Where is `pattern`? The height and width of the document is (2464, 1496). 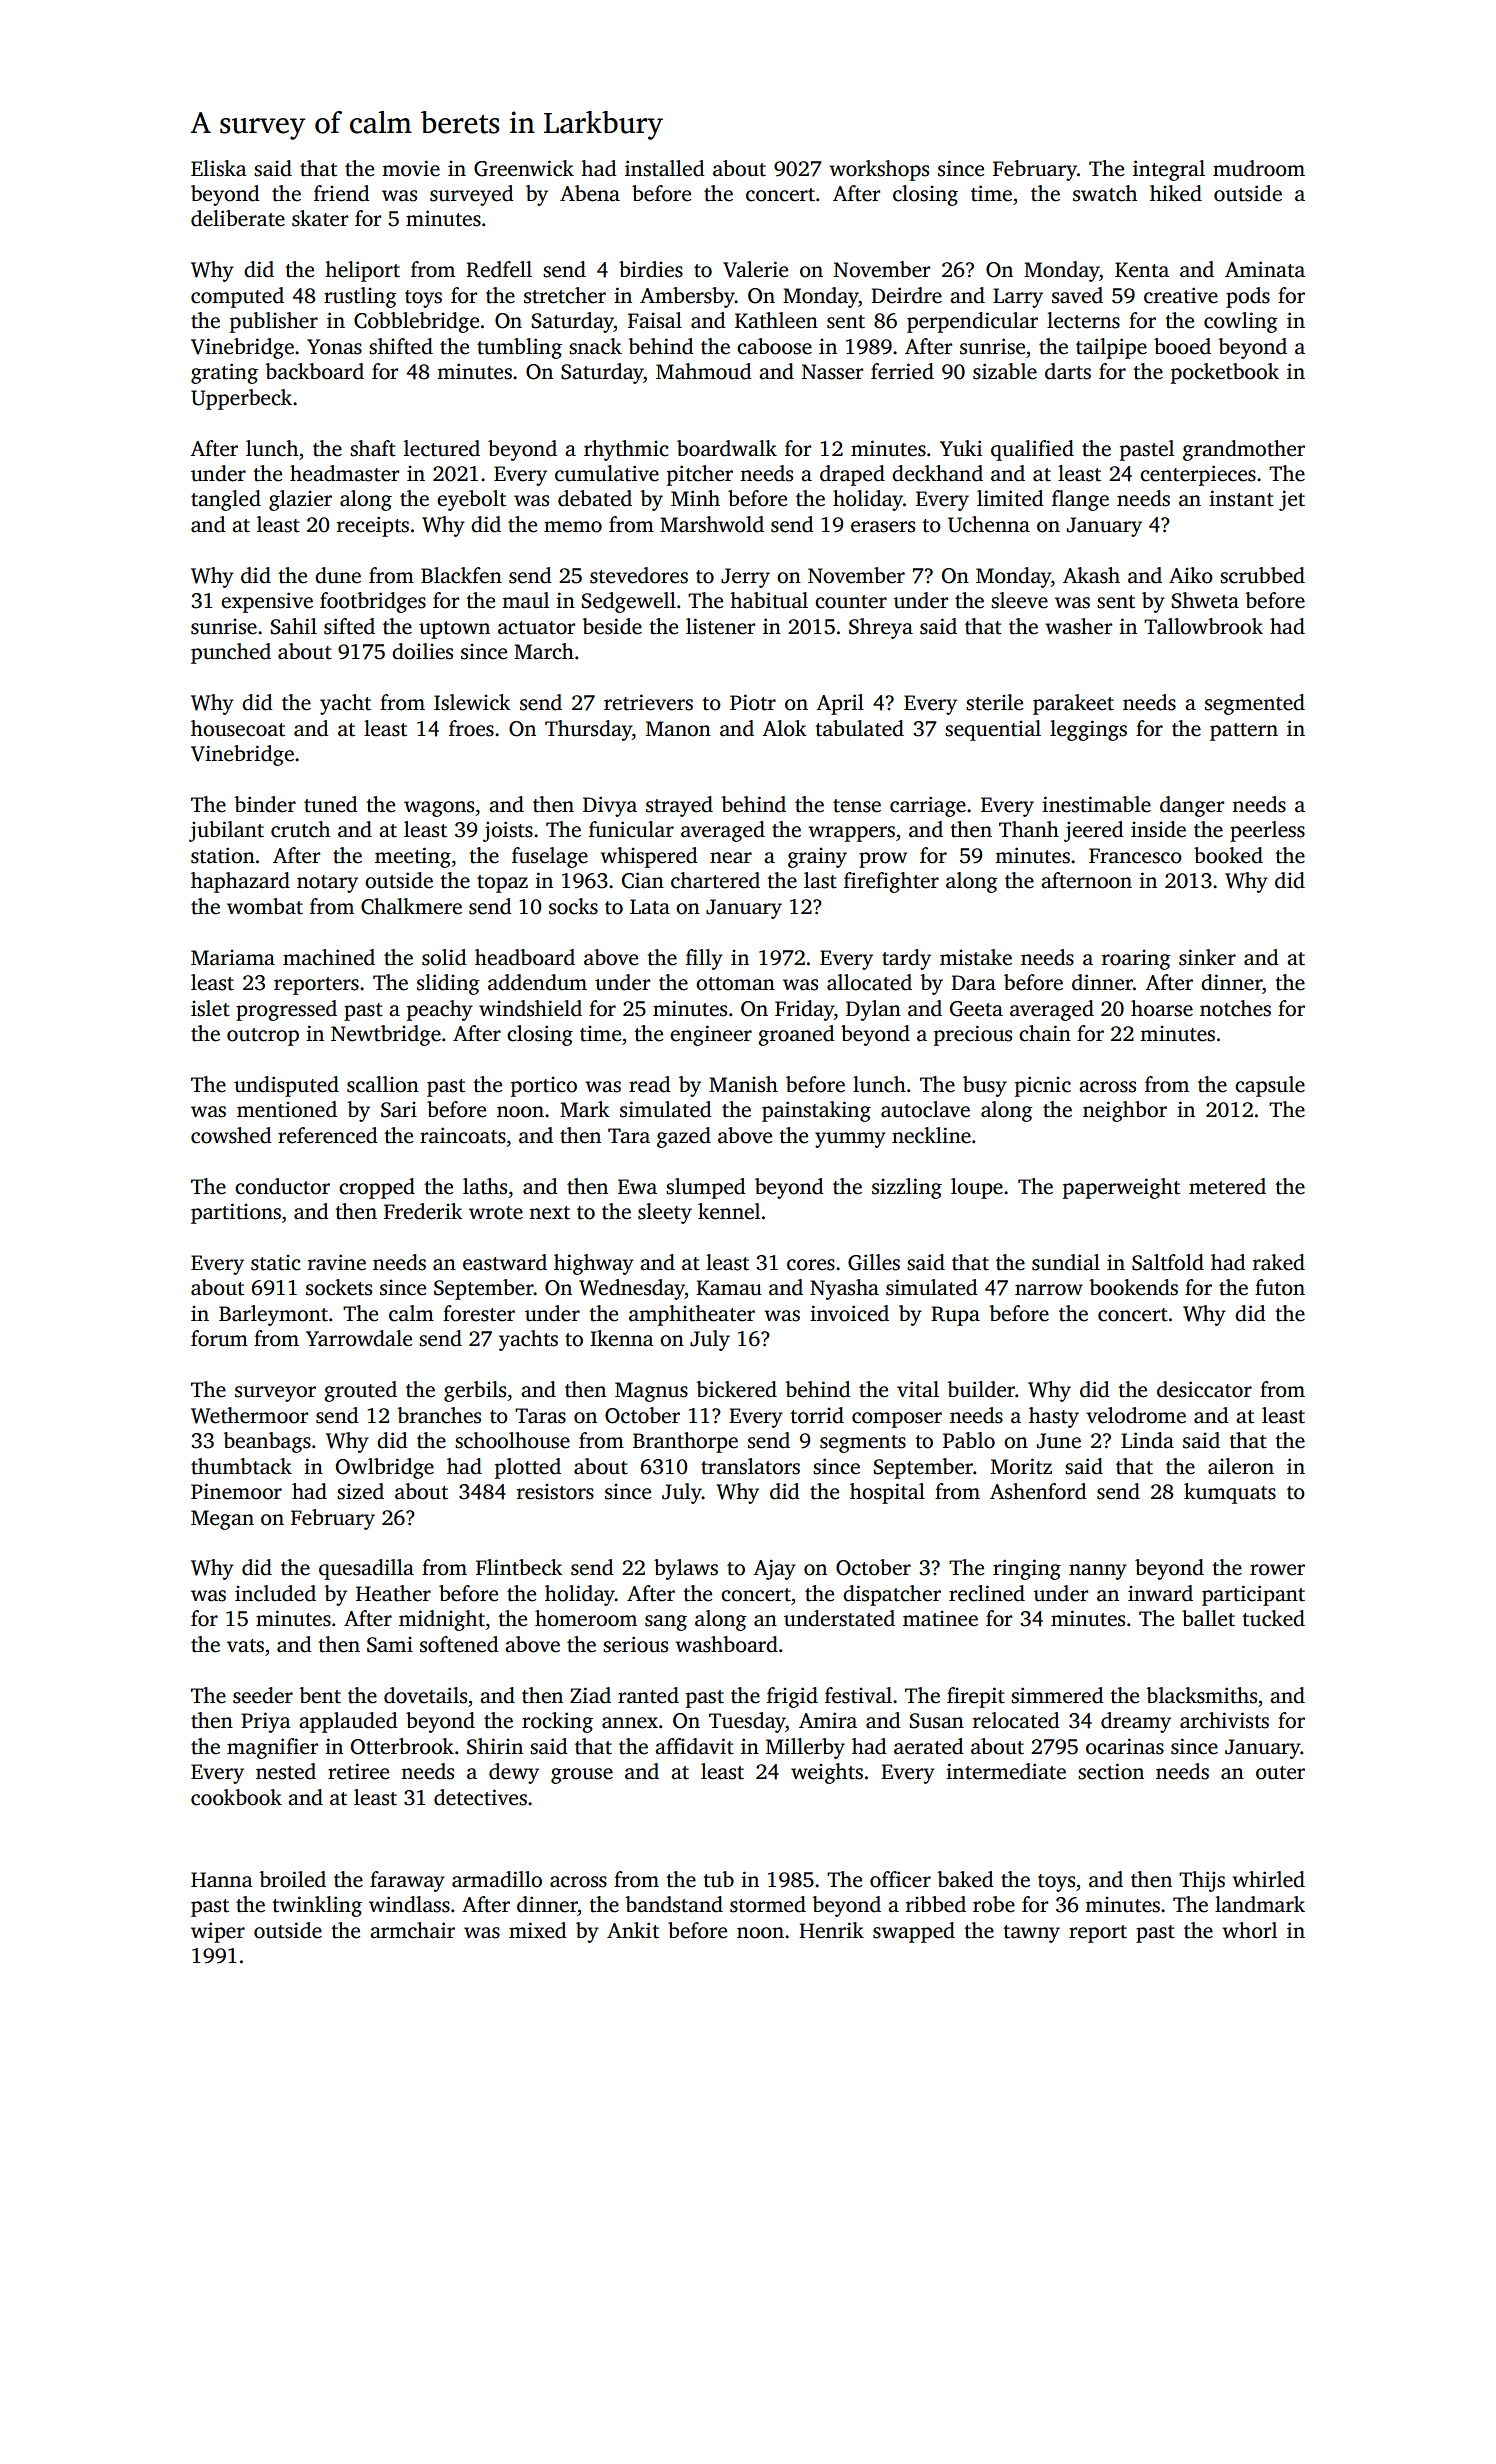
pattern is located at coordinates (1244, 732).
